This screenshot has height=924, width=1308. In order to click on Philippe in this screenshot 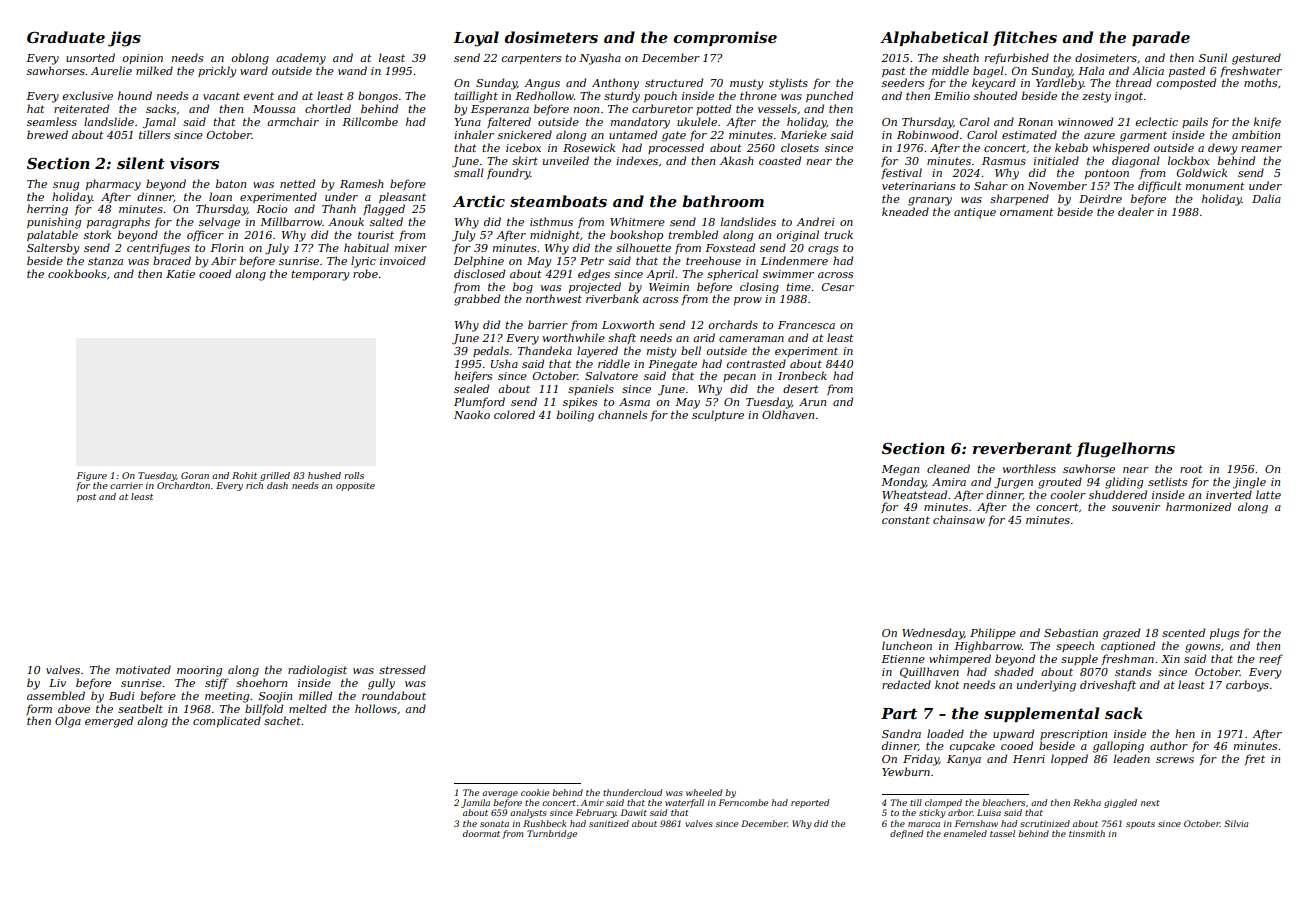, I will do `click(993, 633)`.
